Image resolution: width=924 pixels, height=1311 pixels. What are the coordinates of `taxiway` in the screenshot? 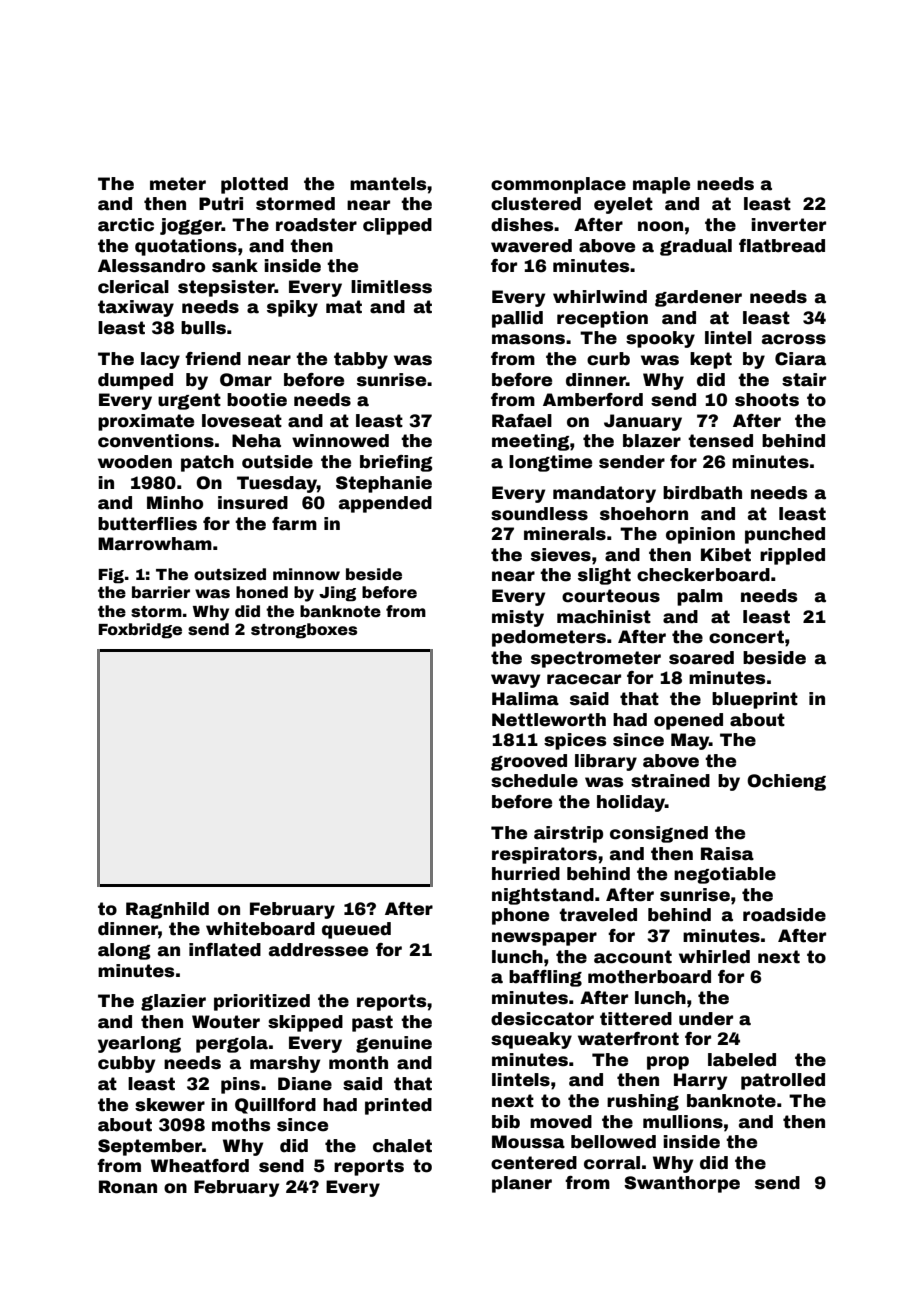 It's located at (136, 308).
